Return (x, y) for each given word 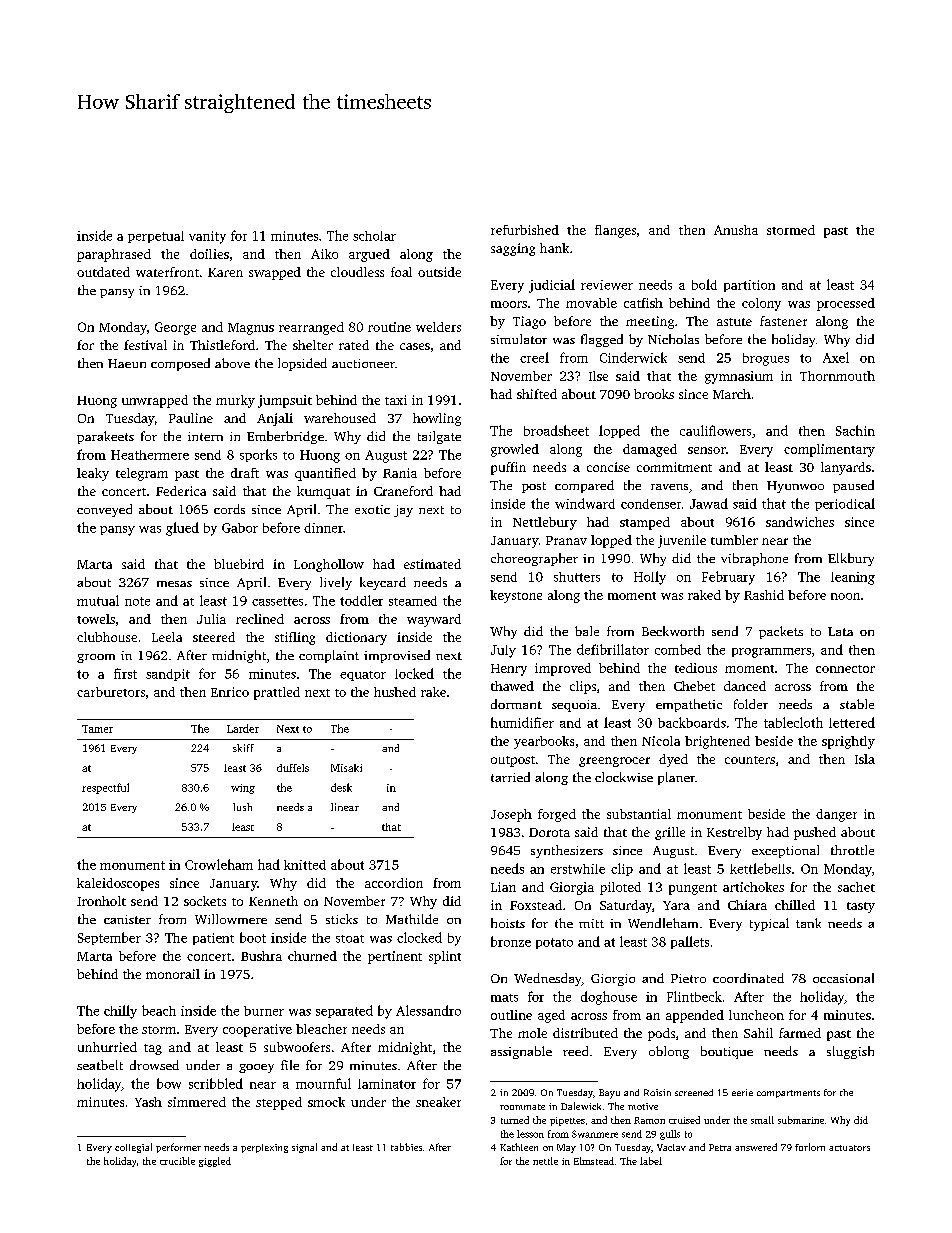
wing (243, 789)
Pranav (566, 540)
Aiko (324, 254)
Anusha (736, 230)
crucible (177, 1161)
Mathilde (412, 919)
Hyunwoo (795, 487)
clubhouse (107, 637)
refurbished (525, 230)
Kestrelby (734, 833)
